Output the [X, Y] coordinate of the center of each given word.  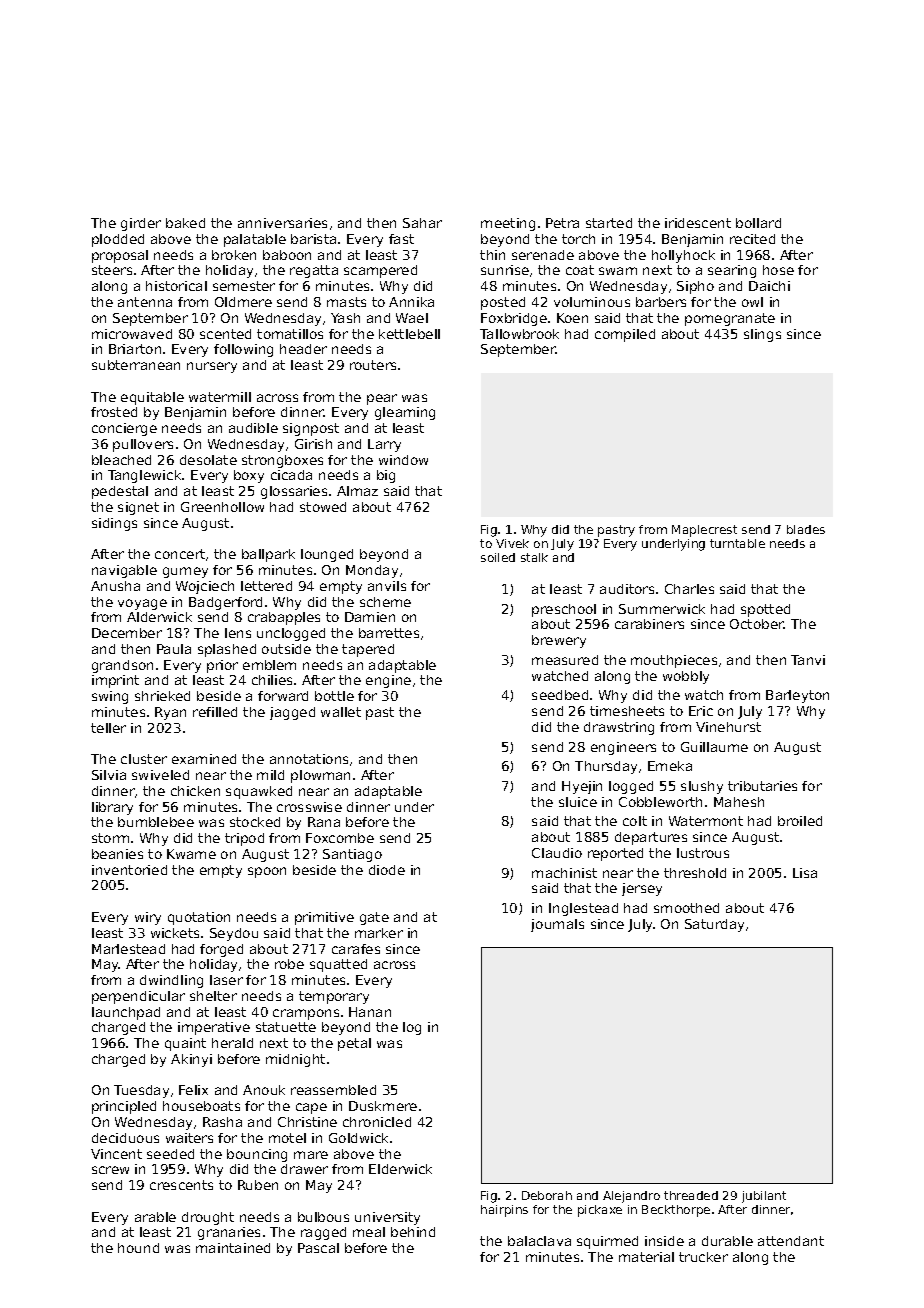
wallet [341, 712]
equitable [152, 398]
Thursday [606, 767]
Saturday [714, 925]
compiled [625, 335]
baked [185, 223]
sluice [578, 802]
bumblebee [156, 822]
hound [138, 1248]
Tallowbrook [519, 334]
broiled [800, 821]
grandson [122, 666]
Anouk [264, 1090]
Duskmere [383, 1106]
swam [618, 271]
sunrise [505, 270]
